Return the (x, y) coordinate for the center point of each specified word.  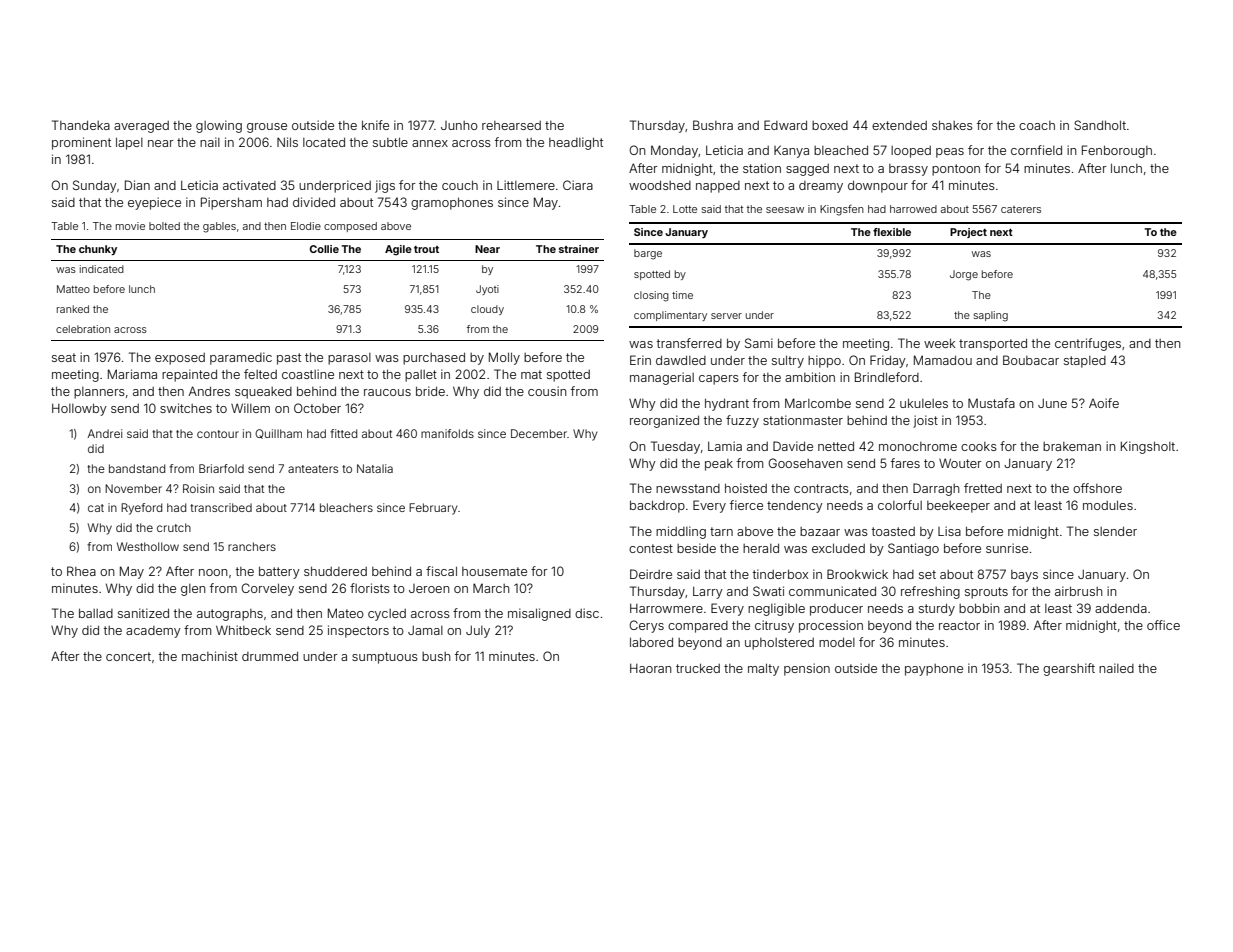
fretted (983, 488)
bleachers (346, 507)
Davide (793, 446)
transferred (689, 343)
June (1052, 403)
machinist (210, 656)
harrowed (913, 209)
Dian (137, 185)
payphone (934, 670)
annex (430, 143)
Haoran (651, 668)
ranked (73, 309)
